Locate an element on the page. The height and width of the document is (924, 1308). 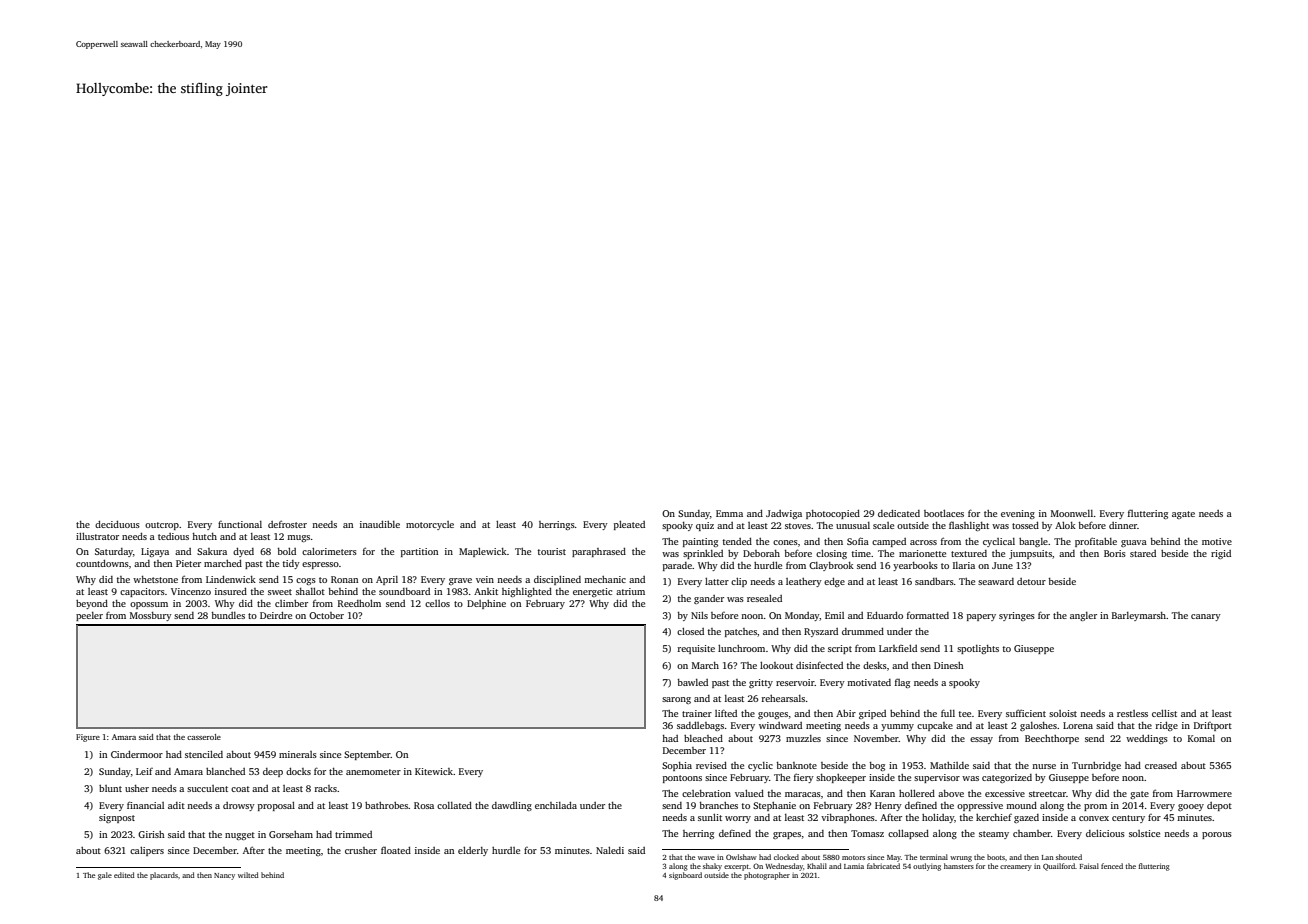
casserole is located at coordinates (204, 737).
